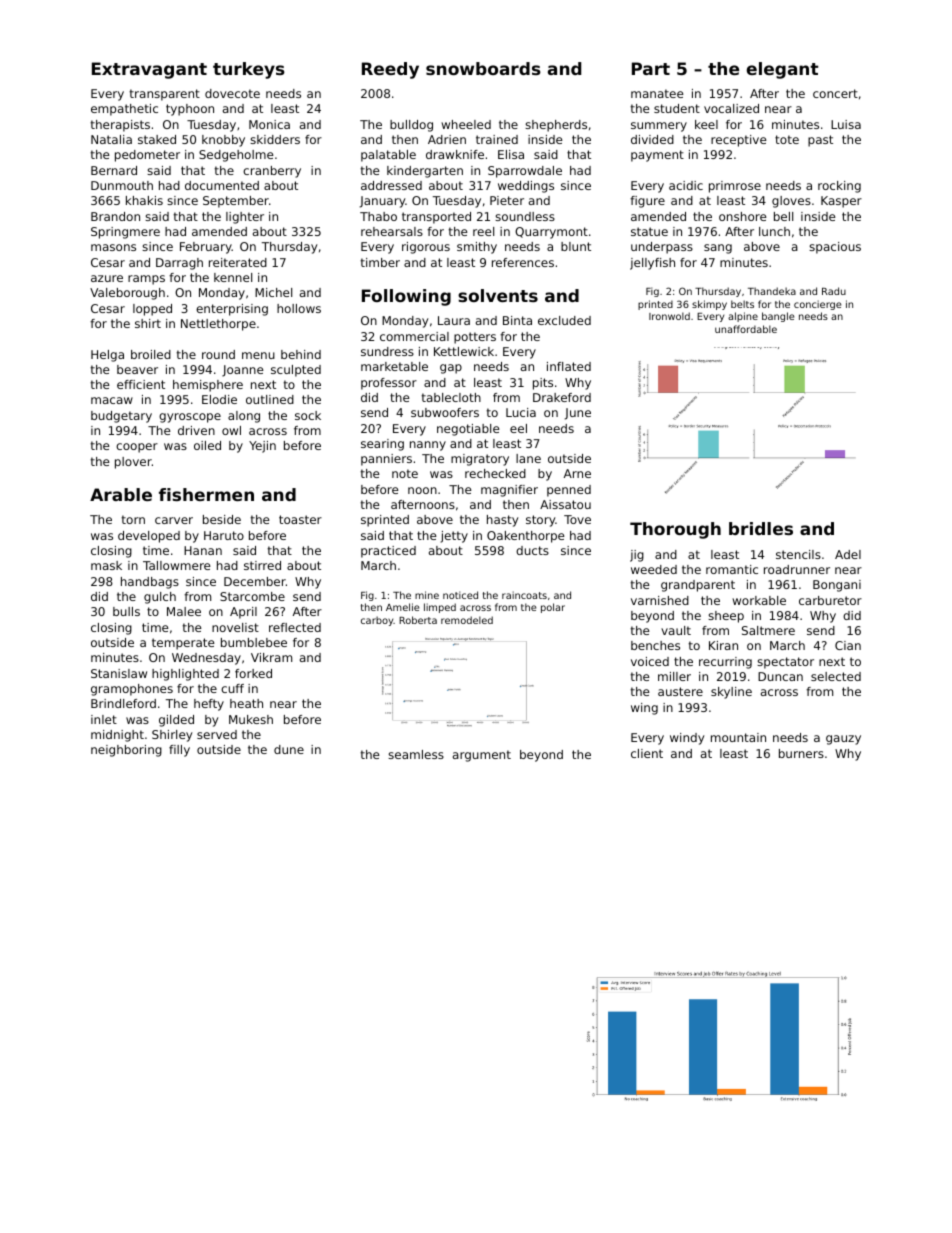 This screenshot has width=952, height=1233. I want to click on Dunmouth, so click(122, 185).
